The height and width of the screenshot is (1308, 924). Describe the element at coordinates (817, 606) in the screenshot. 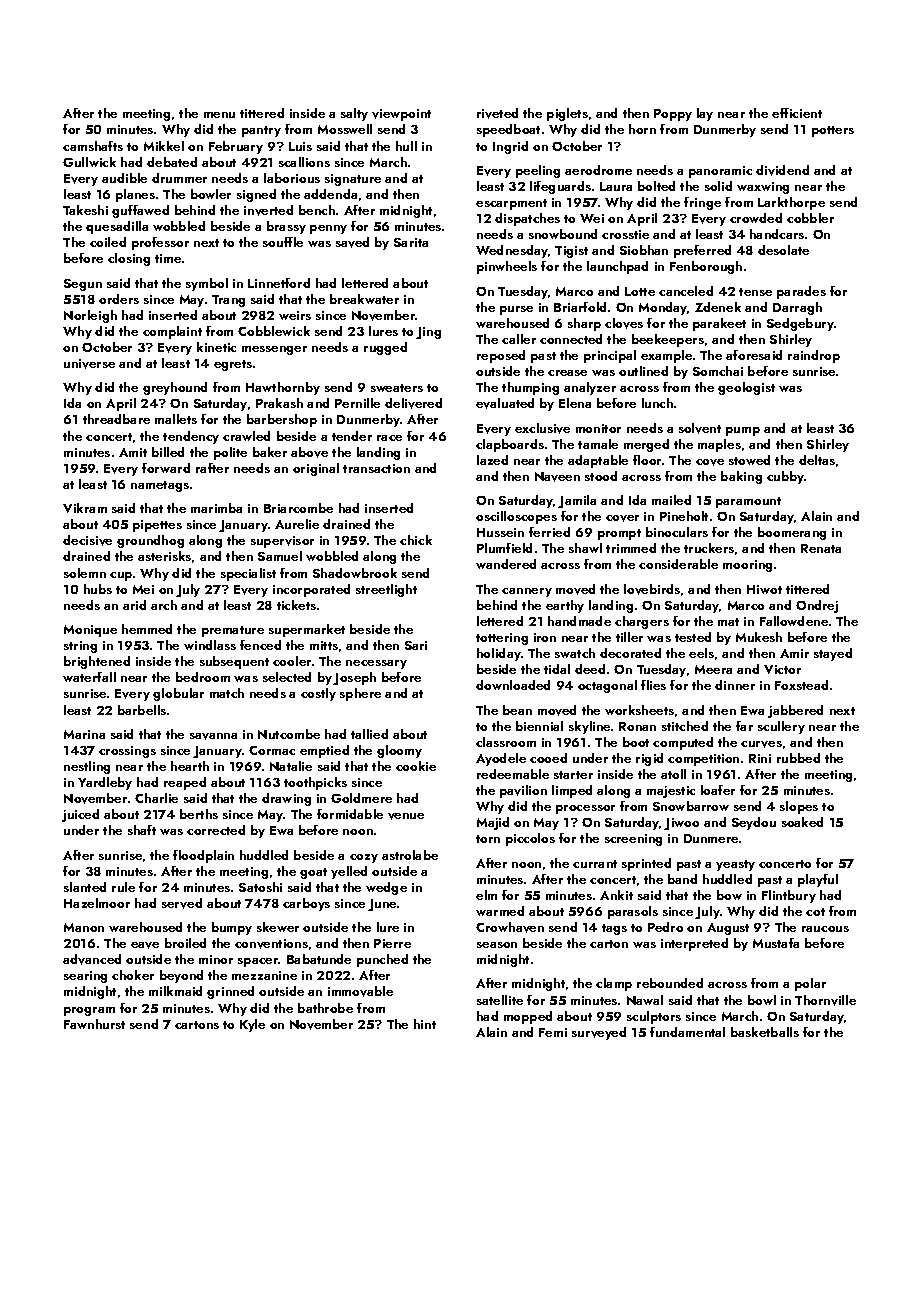

I see `Ondrej` at that location.
